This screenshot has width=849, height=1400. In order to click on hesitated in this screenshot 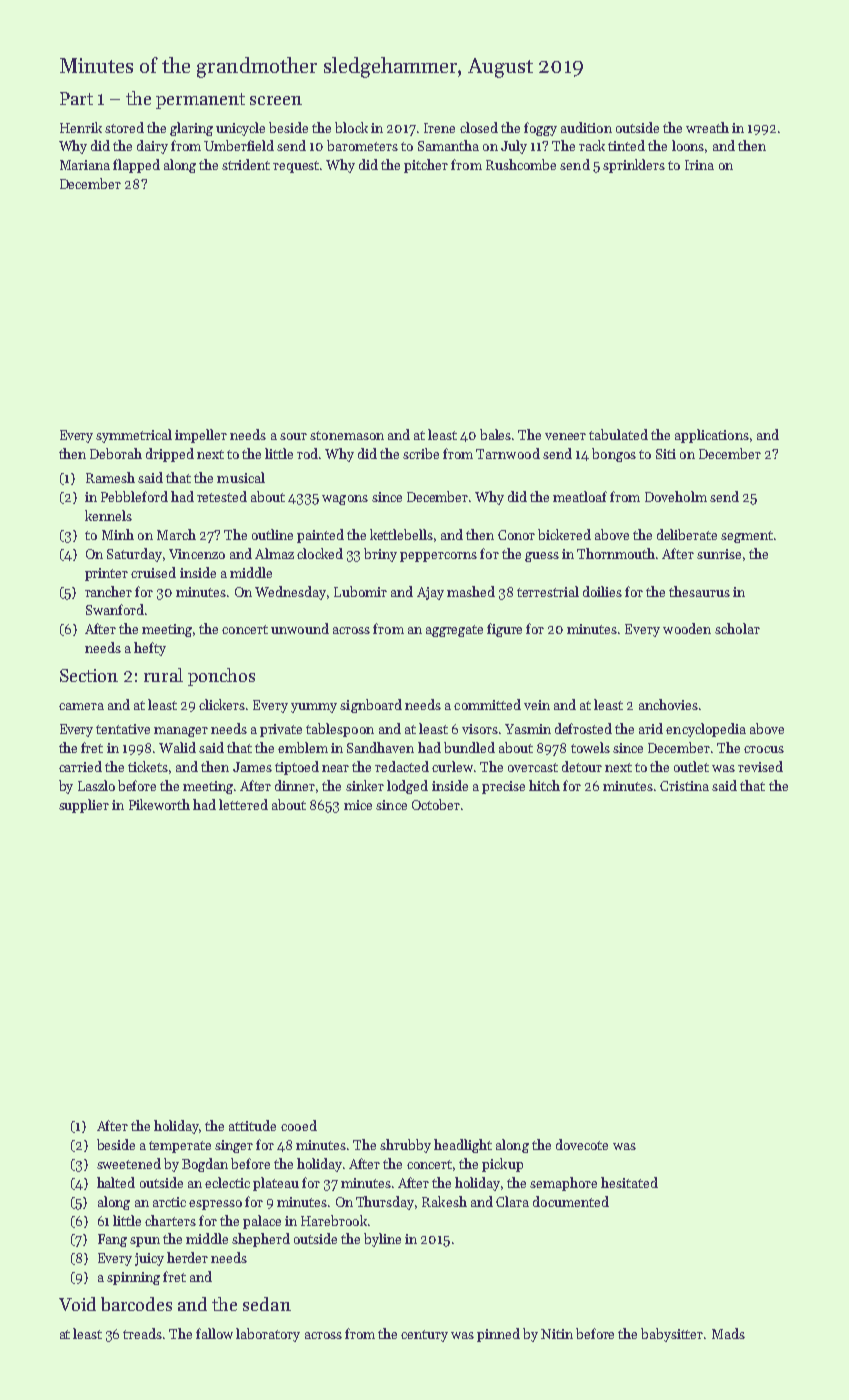, I will do `click(629, 1182)`.
